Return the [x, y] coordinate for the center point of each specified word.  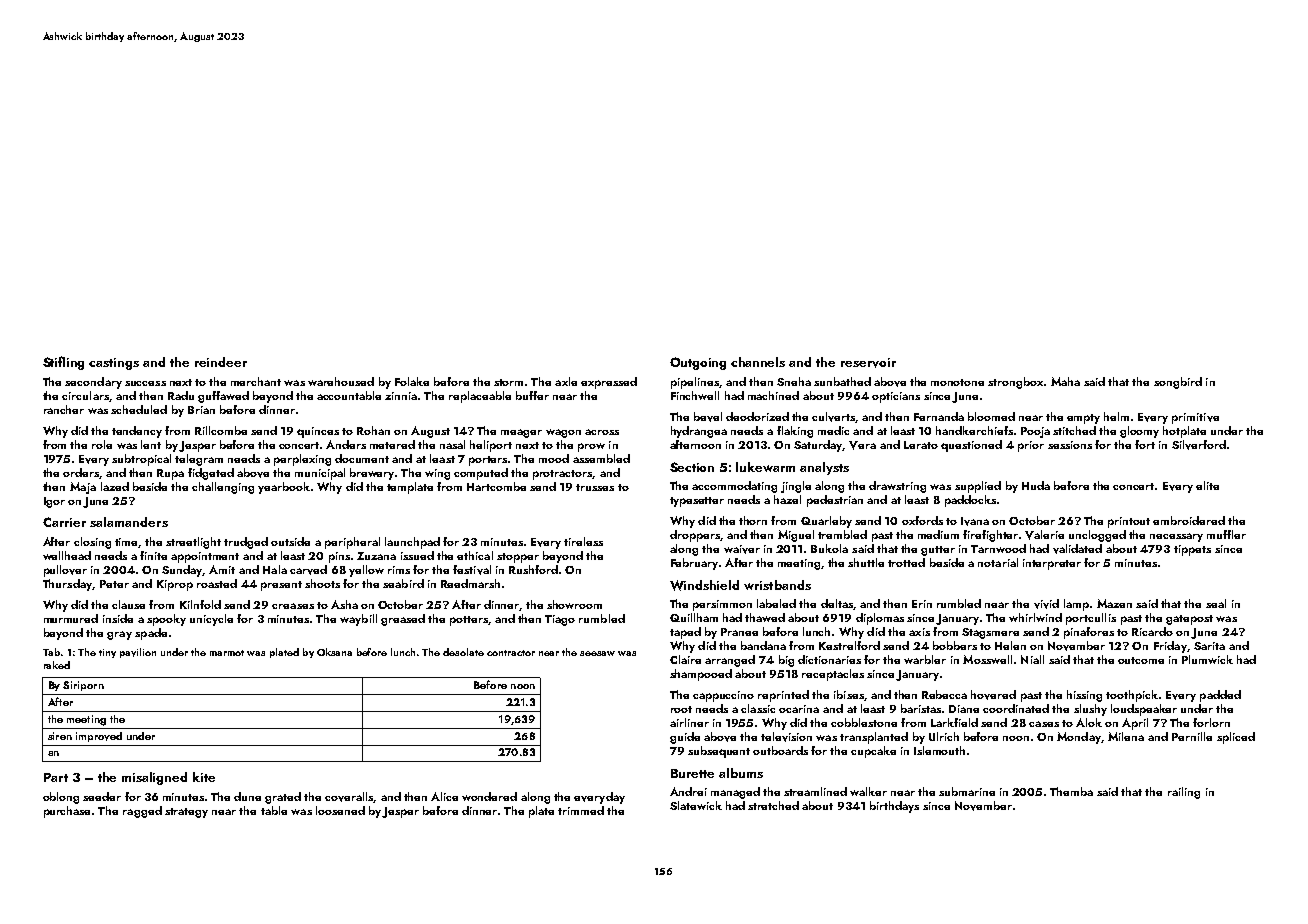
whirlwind [1035, 617]
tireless [583, 541]
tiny [107, 653]
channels [758, 362]
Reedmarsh [470, 583]
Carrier [64, 522]
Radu [181, 395]
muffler [1226, 534]
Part [56, 777]
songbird [1178, 383]
